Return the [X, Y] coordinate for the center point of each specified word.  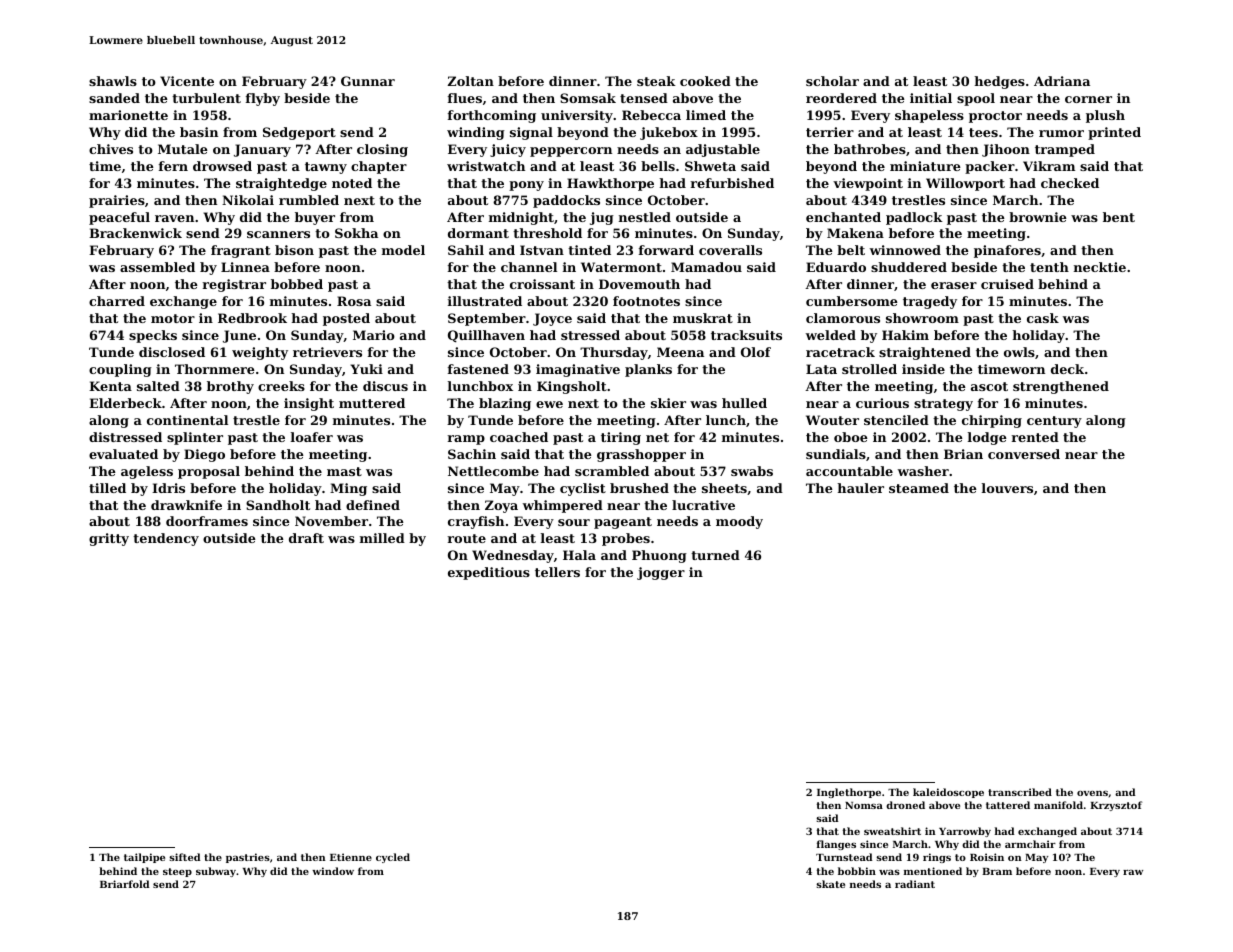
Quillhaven [486, 336]
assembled [157, 267]
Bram [997, 871]
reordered [841, 98]
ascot [989, 386]
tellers [557, 572]
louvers [1007, 488]
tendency [166, 539]
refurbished [732, 183]
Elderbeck [125, 403]
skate [830, 884]
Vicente [187, 81]
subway [216, 872]
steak [656, 81]
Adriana [1062, 81]
